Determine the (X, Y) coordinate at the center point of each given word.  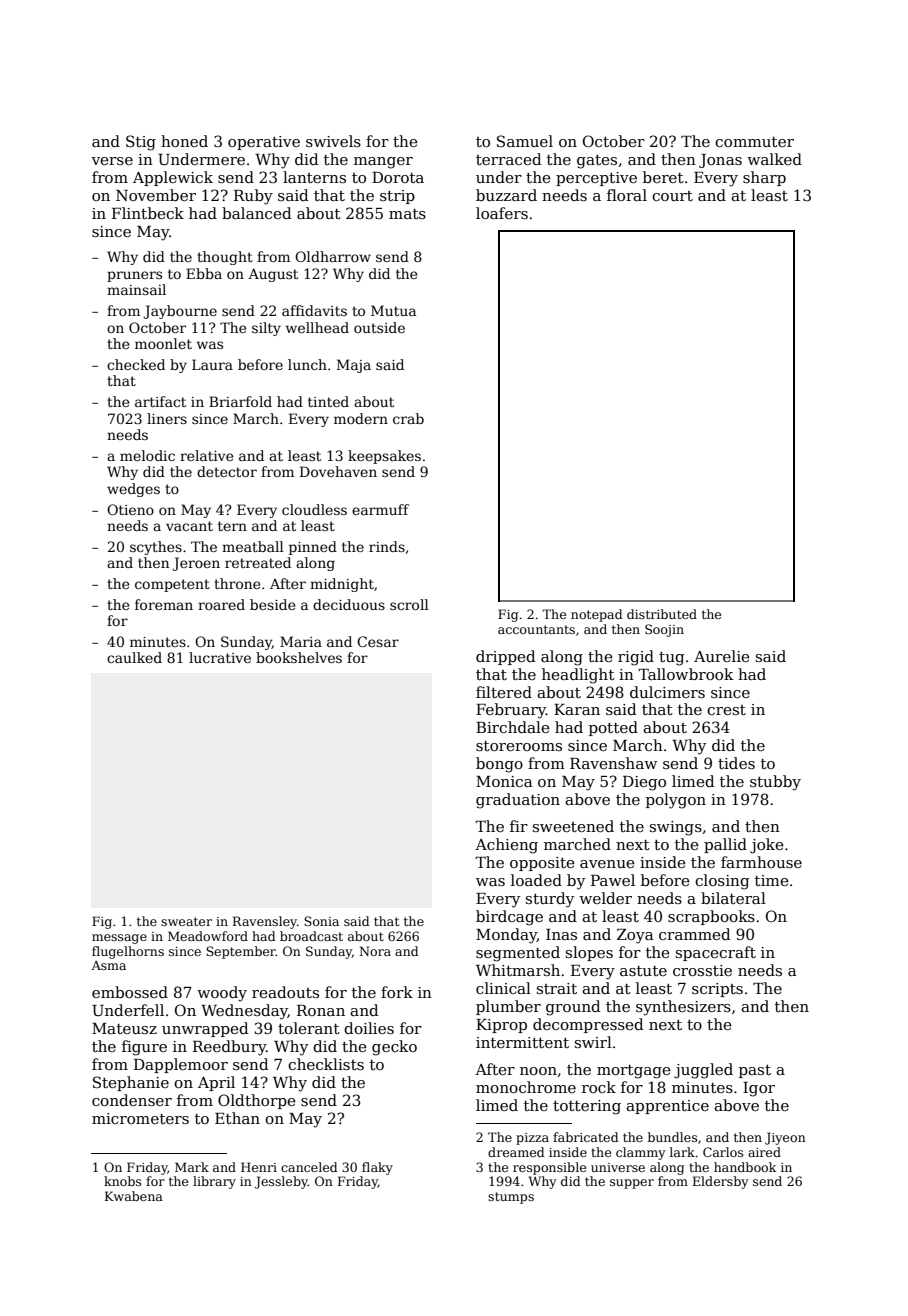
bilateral (733, 898)
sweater (186, 921)
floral (627, 195)
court (672, 196)
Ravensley (265, 922)
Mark (192, 1167)
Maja (354, 366)
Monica (504, 781)
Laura (212, 364)
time (772, 880)
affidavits (314, 310)
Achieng (506, 846)
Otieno (130, 509)
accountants (536, 629)
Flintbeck (148, 213)
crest (726, 710)
